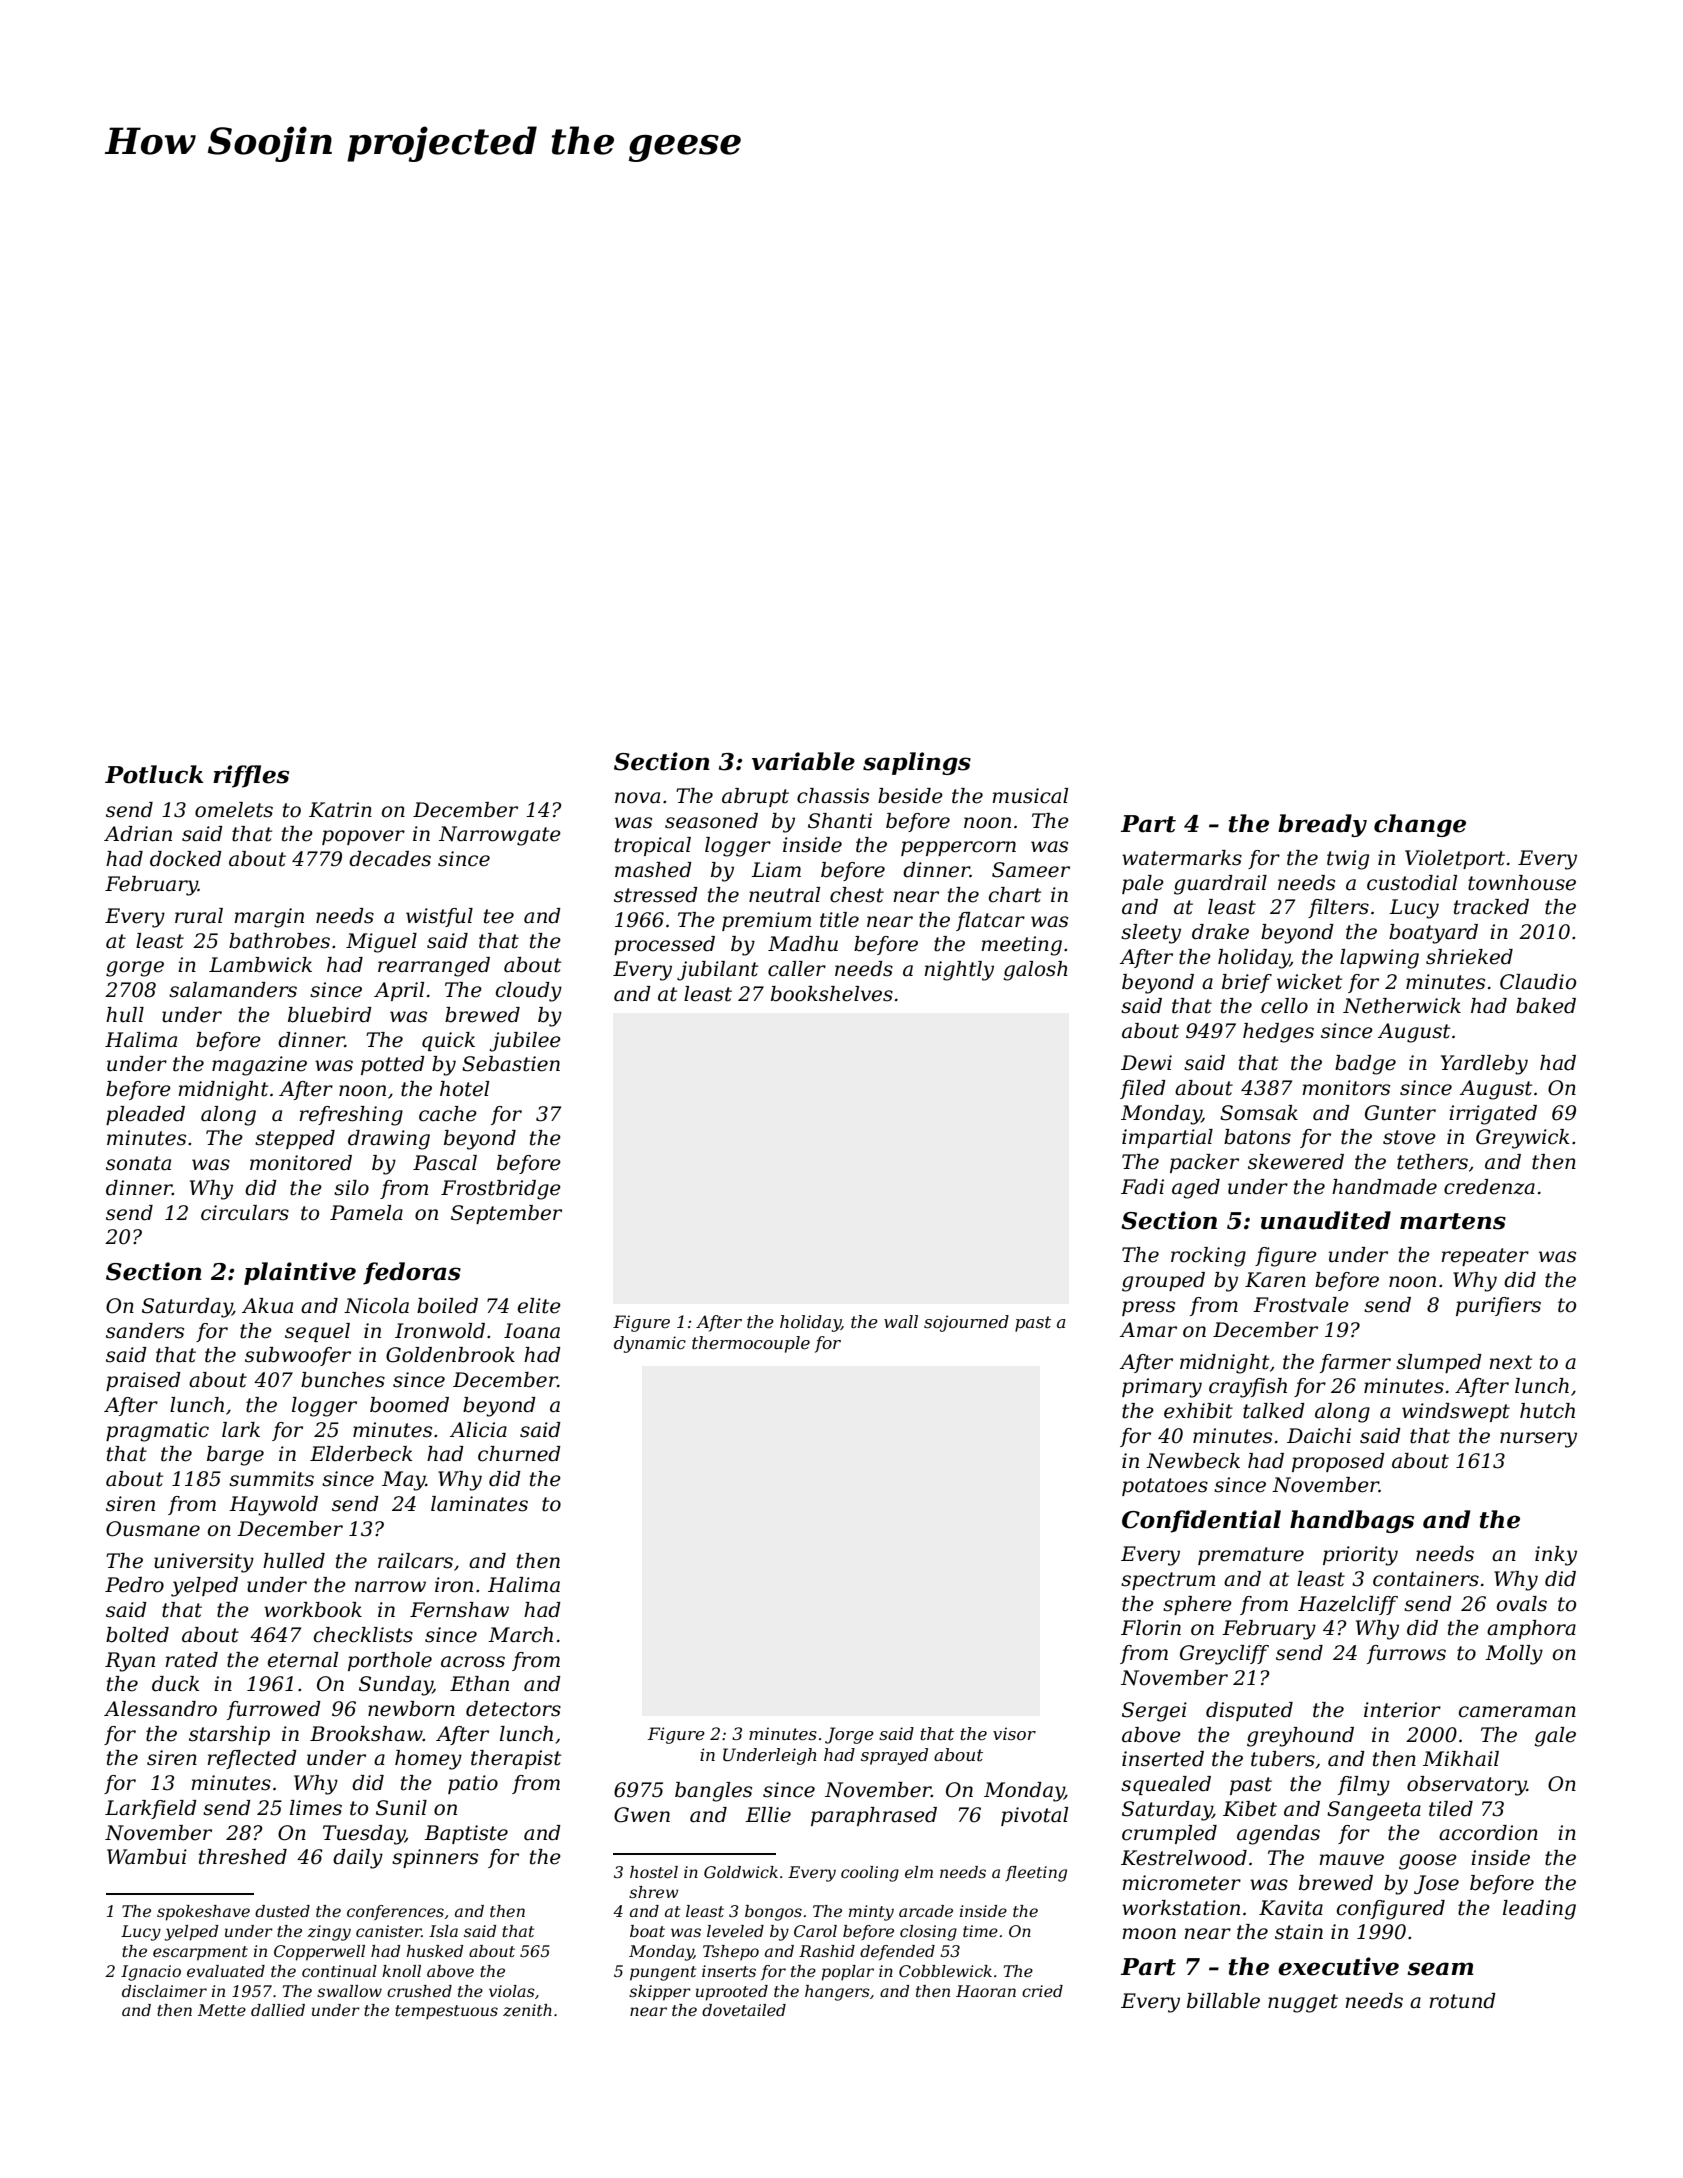  What do you see at coordinates (1030, 796) in the screenshot?
I see `musical` at bounding box center [1030, 796].
